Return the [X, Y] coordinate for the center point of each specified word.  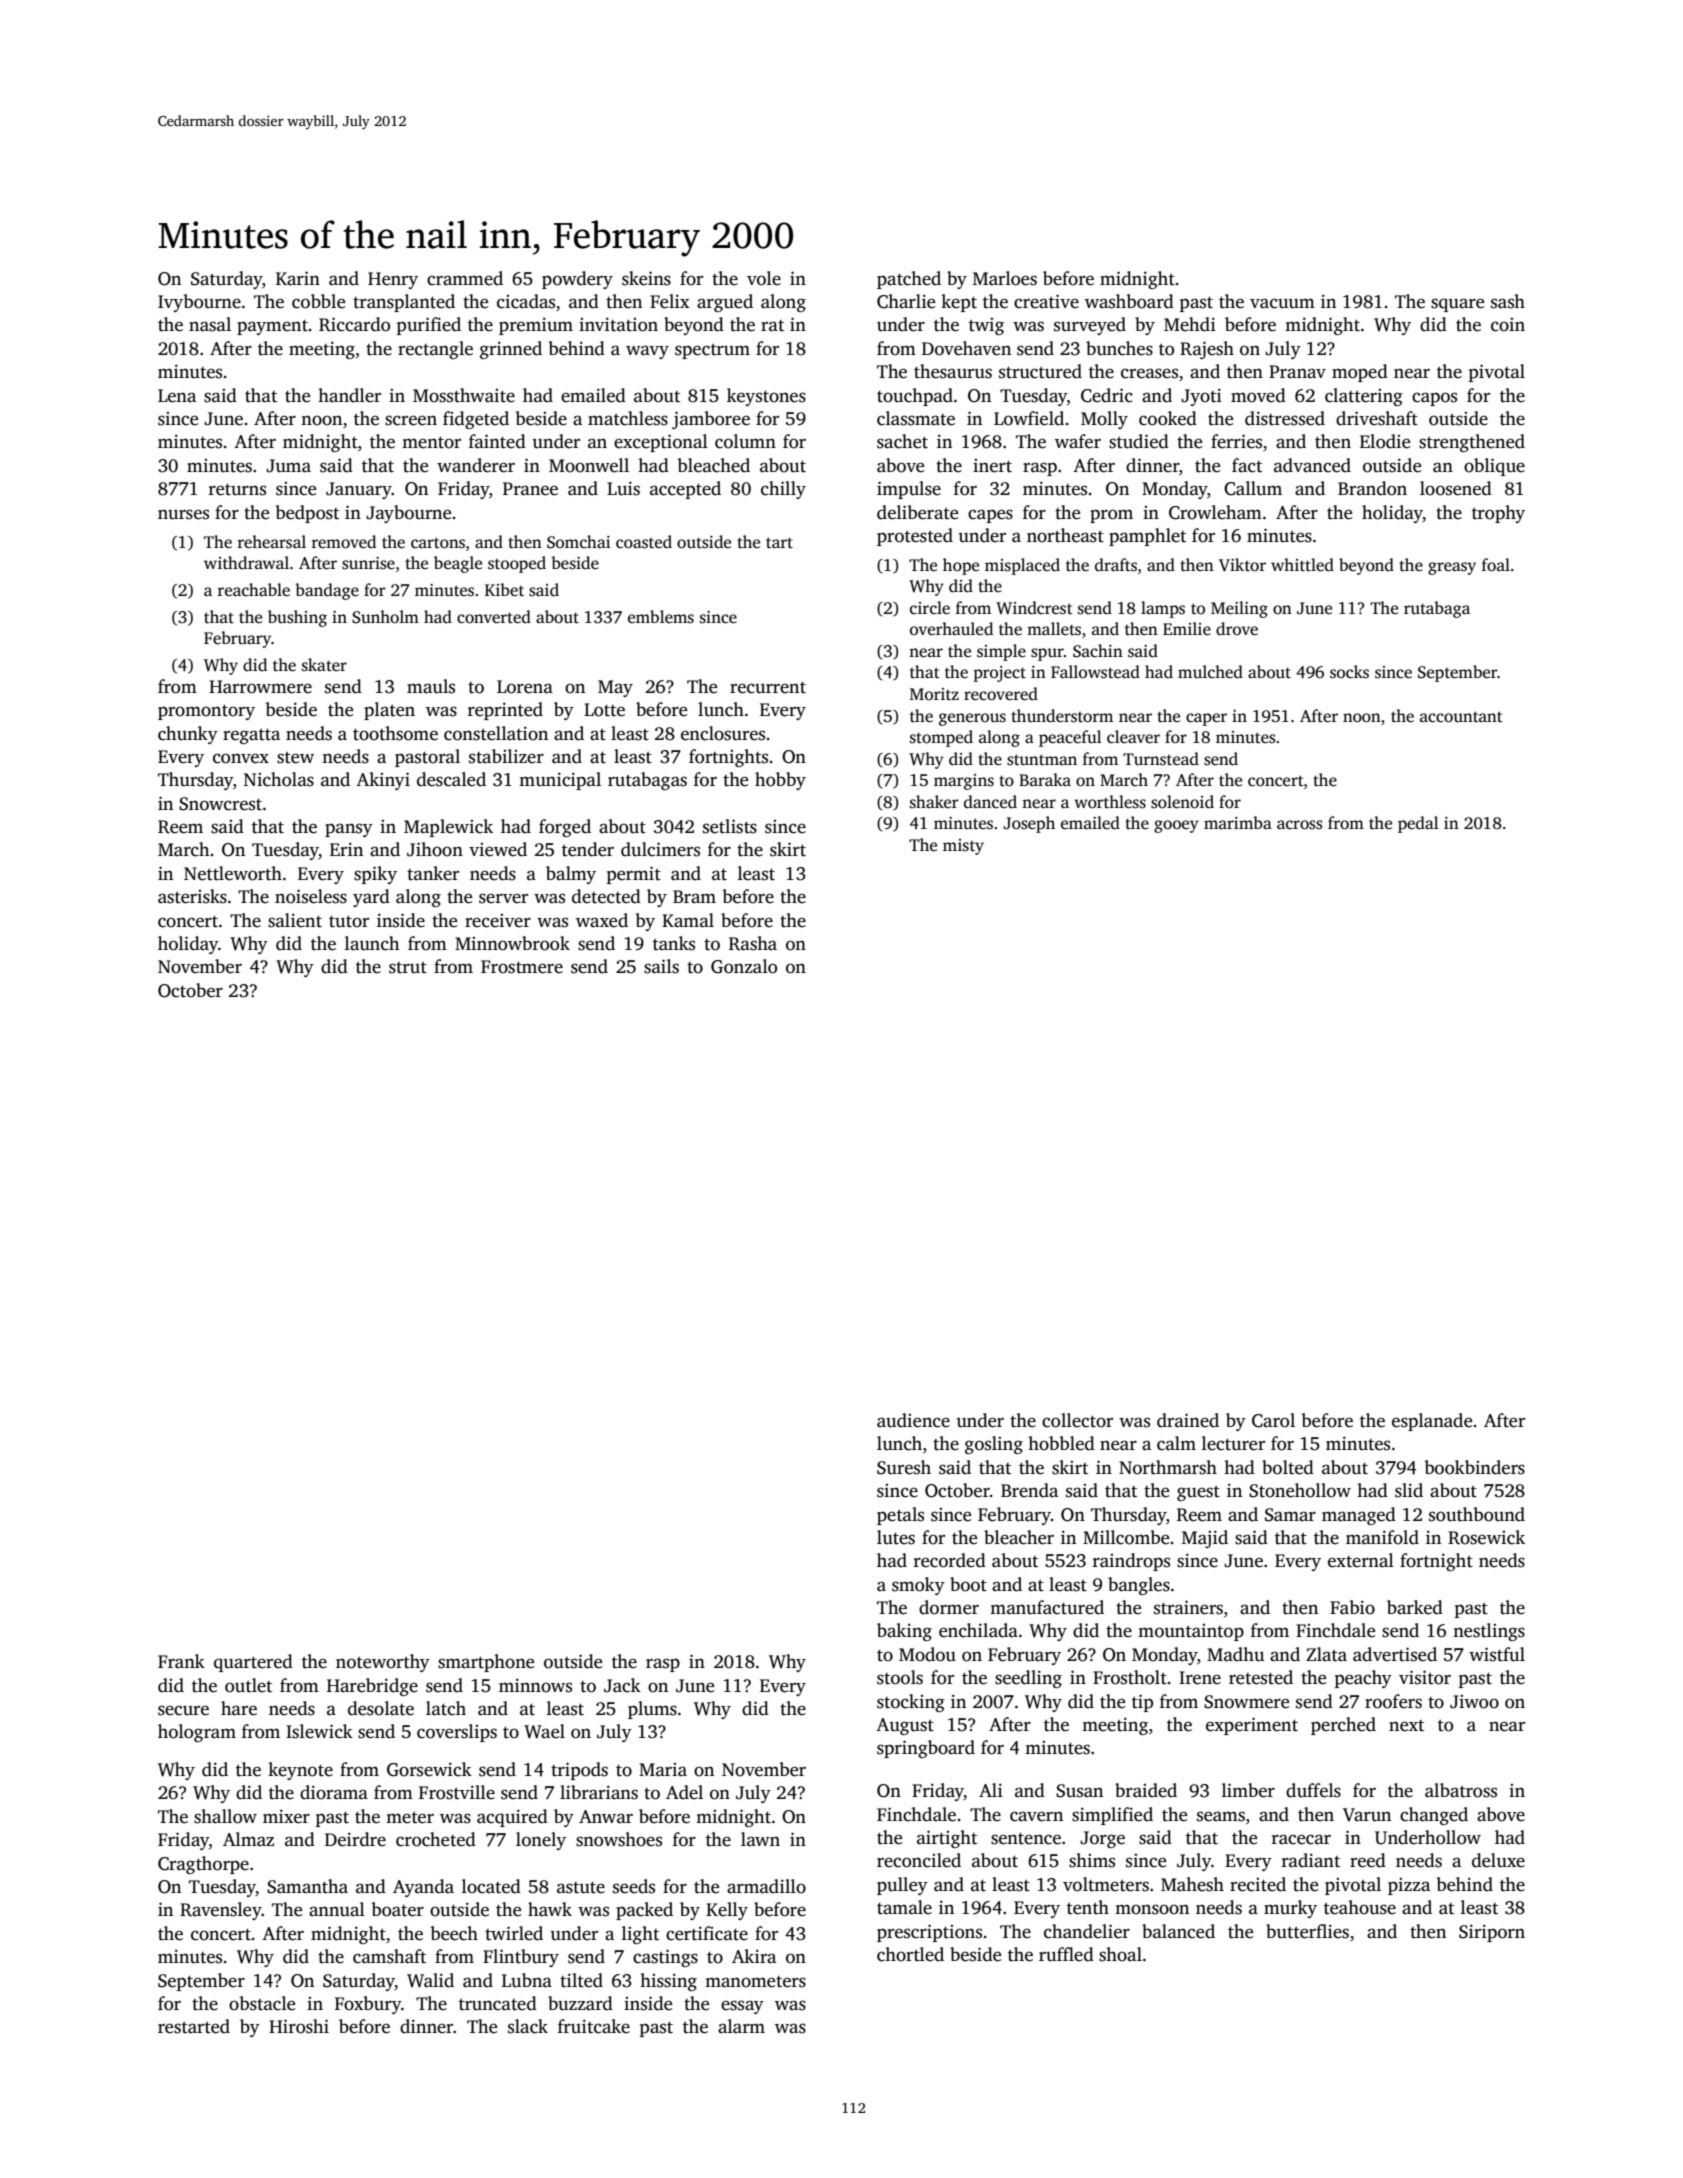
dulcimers [660, 849]
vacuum [1282, 303]
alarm [741, 2026]
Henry [393, 280]
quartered [253, 1663]
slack [528, 2026]
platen [389, 711]
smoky [918, 1586]
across [1300, 825]
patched [909, 280]
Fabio [1352, 1607]
